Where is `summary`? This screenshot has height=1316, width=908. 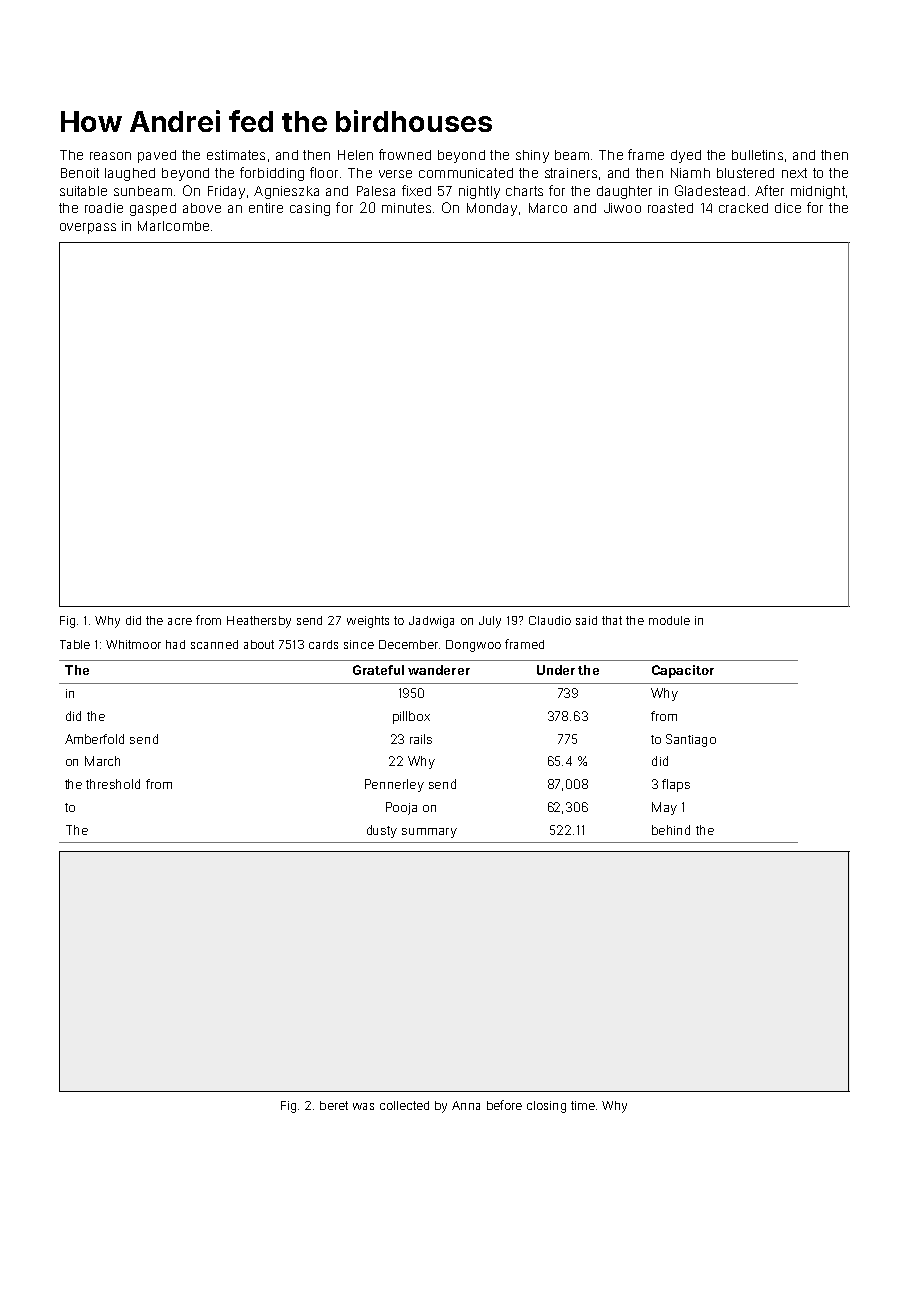 summary is located at coordinates (429, 833).
